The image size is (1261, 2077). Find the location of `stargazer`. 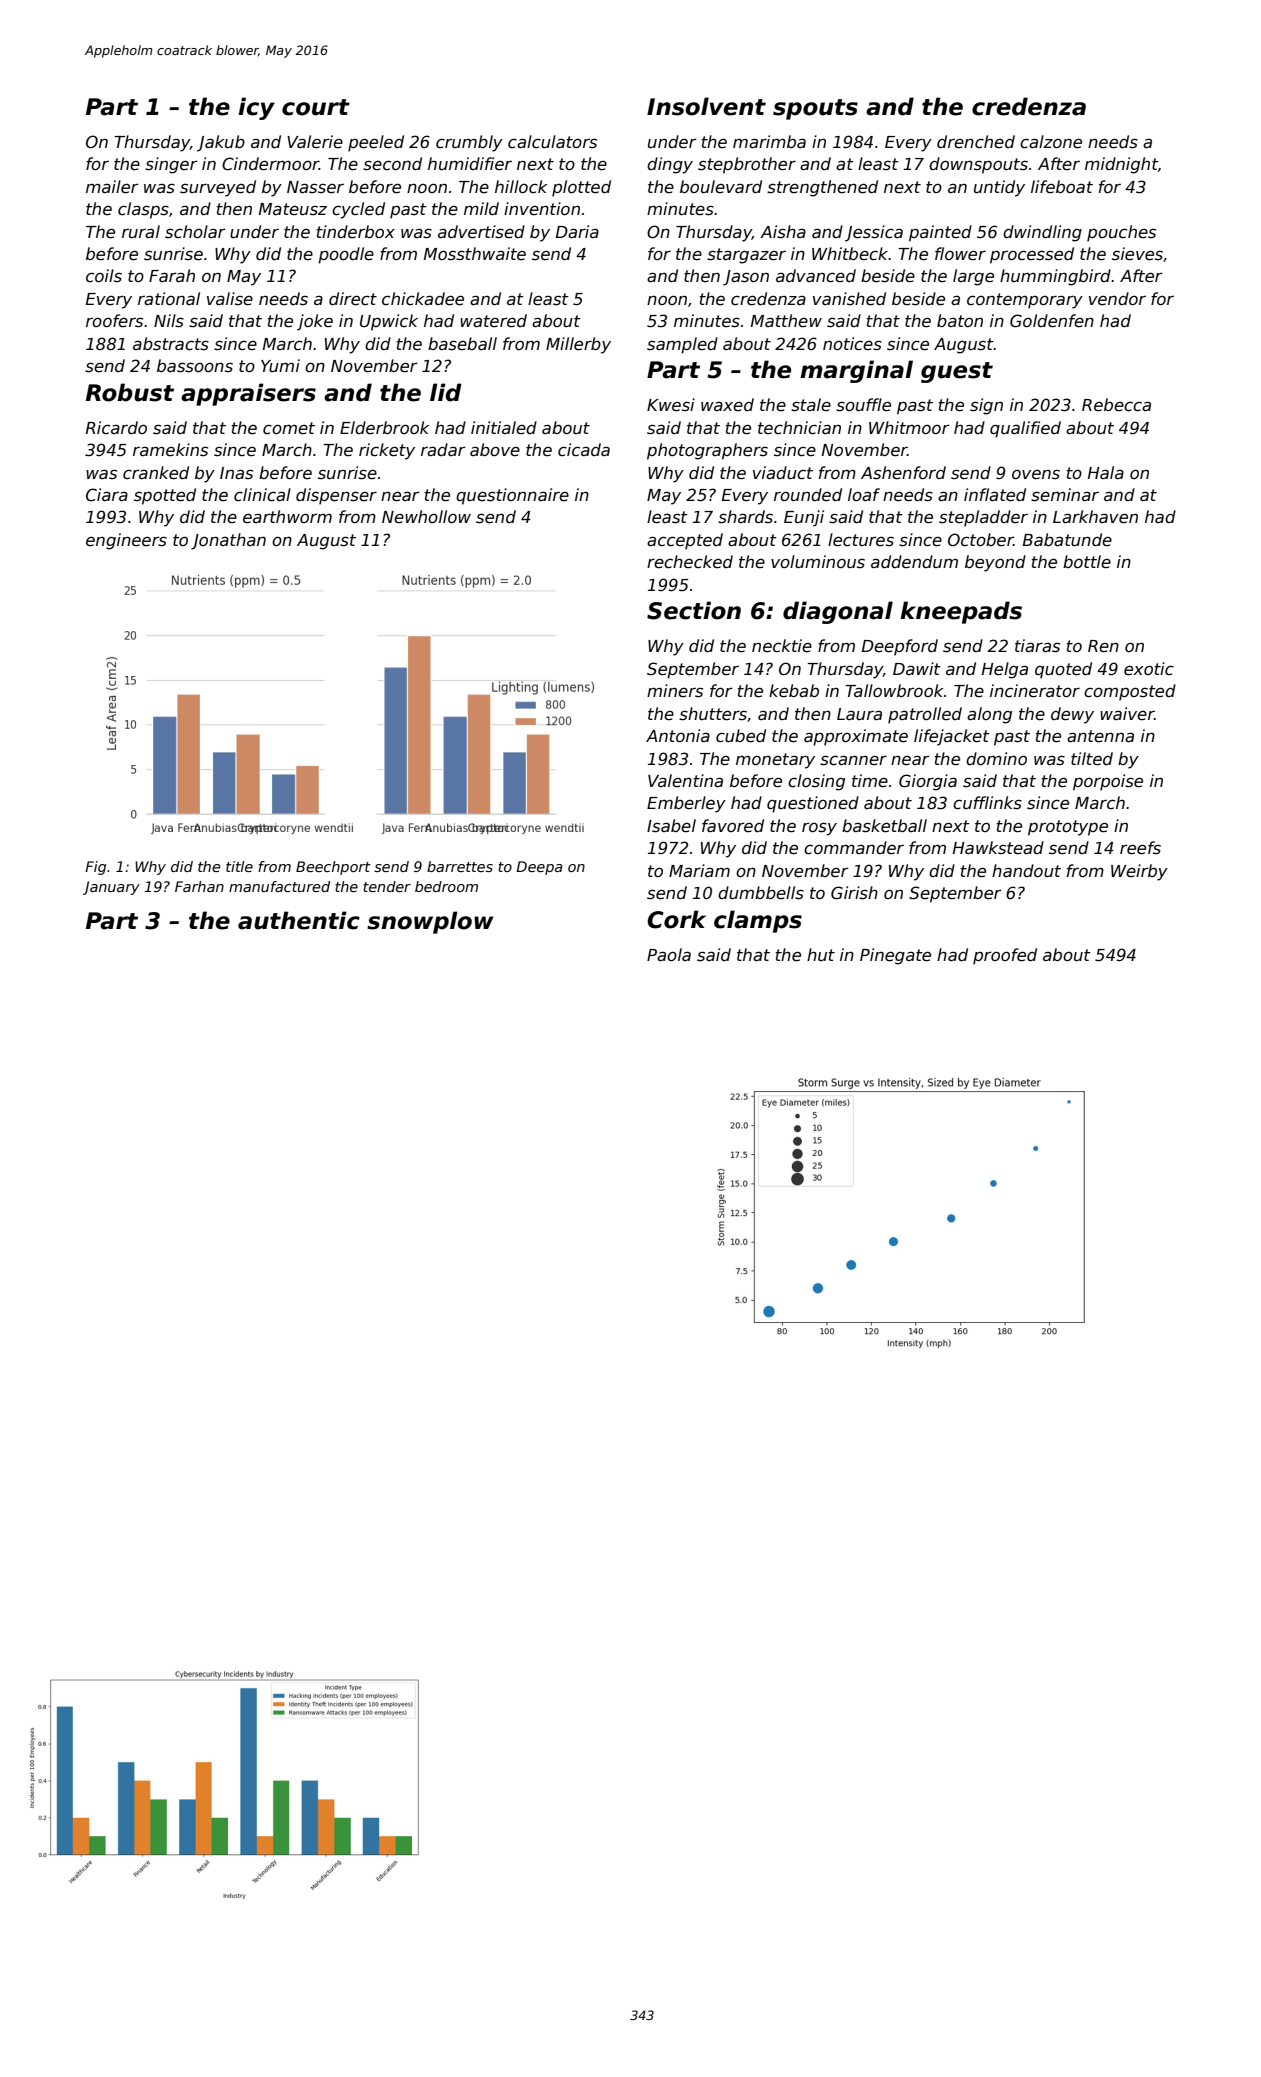

stargazer is located at coordinates (746, 256).
